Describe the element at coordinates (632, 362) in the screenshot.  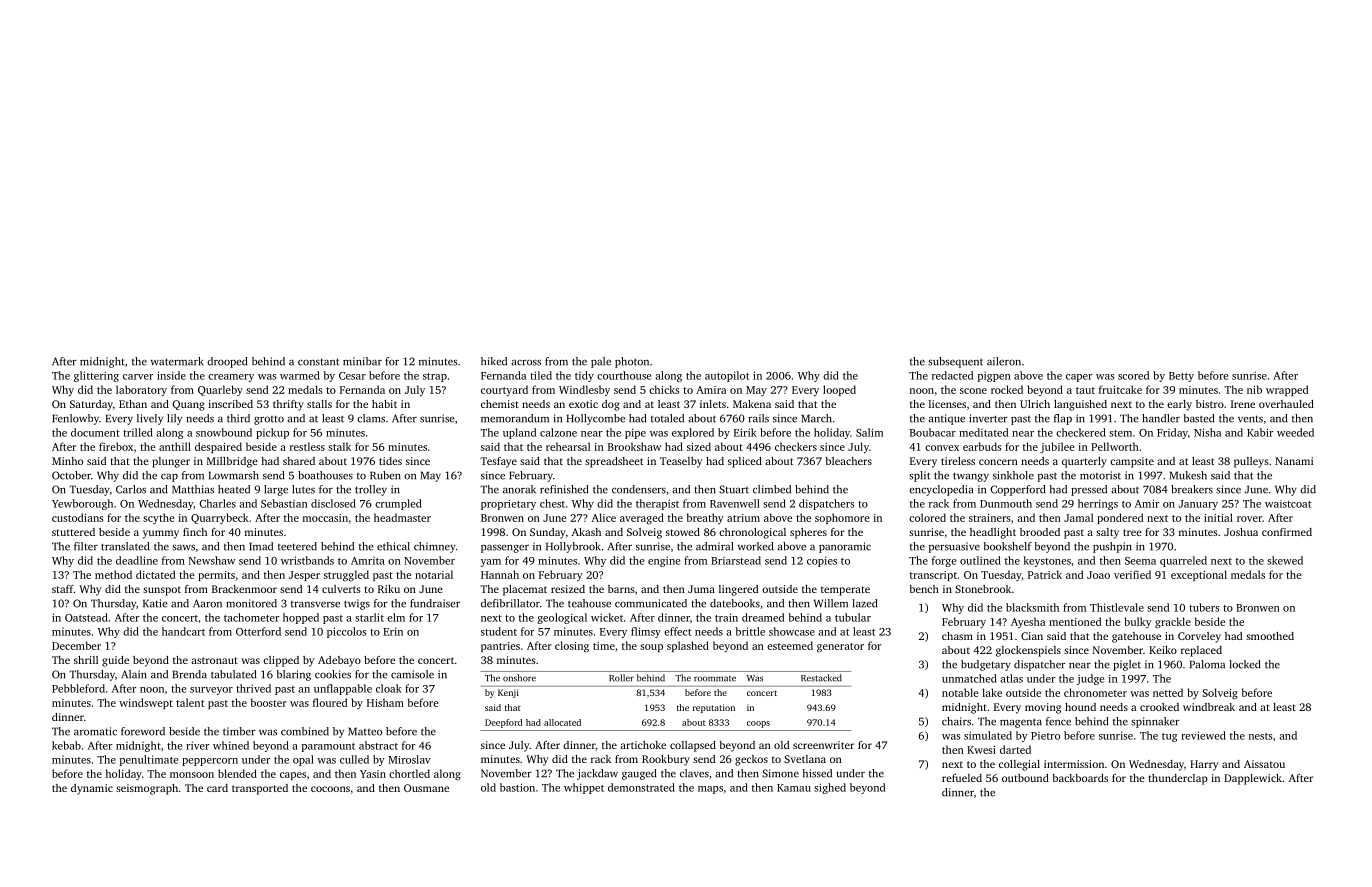
I see `photon` at that location.
